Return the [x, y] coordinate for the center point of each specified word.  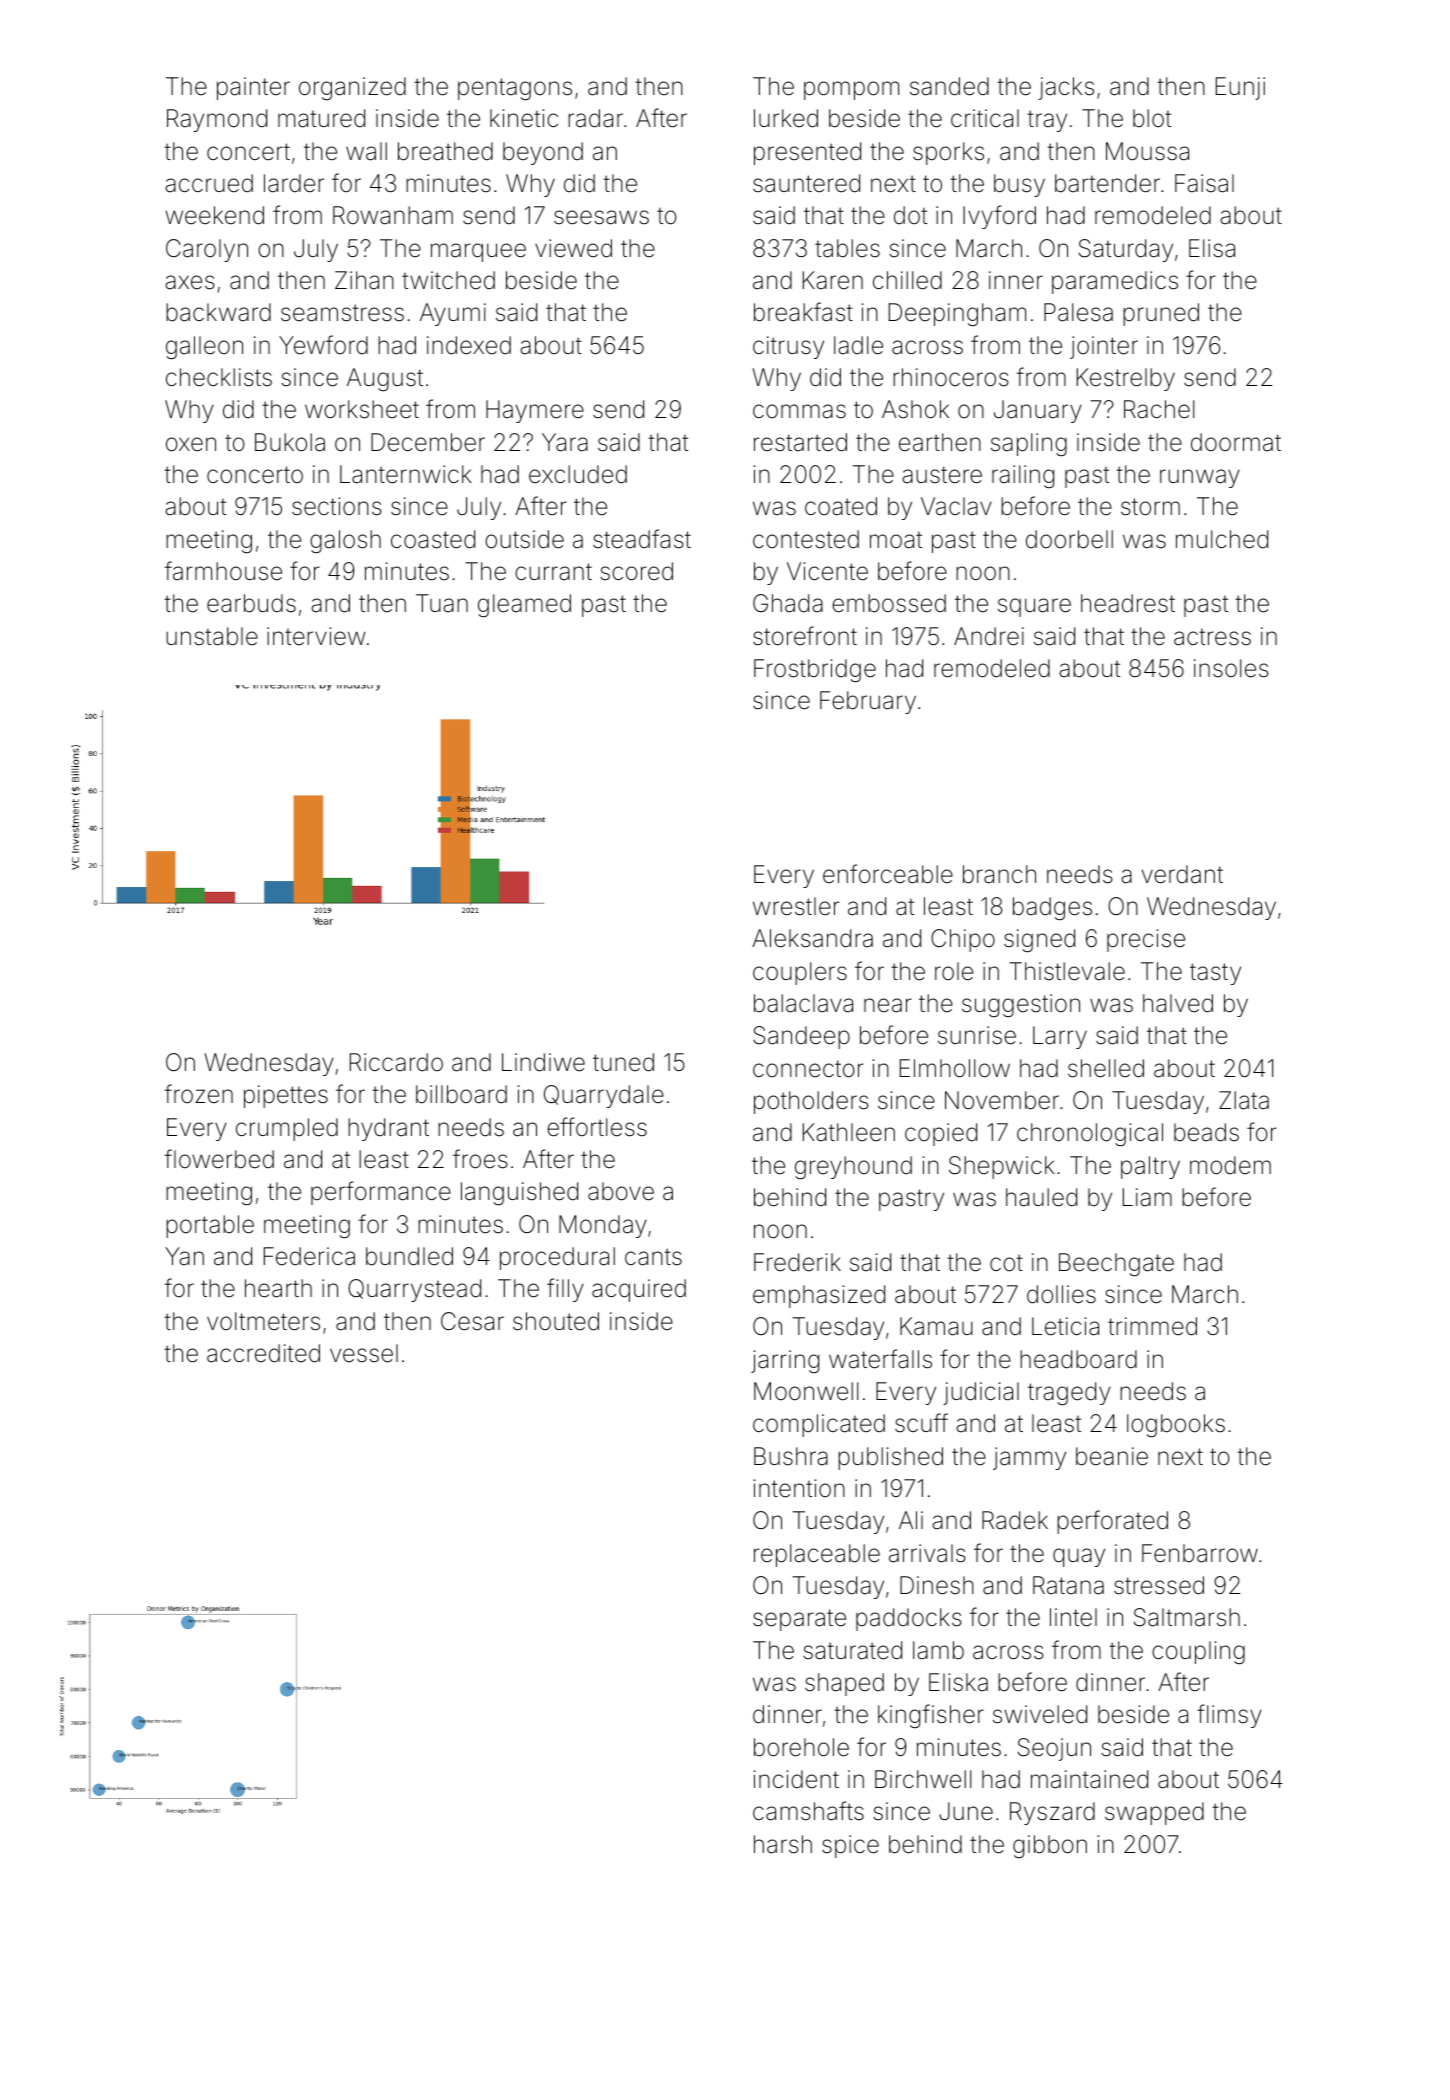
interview [316, 636]
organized [352, 88]
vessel [364, 1353]
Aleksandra [812, 938]
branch [999, 874]
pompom [851, 90]
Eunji [1240, 88]
